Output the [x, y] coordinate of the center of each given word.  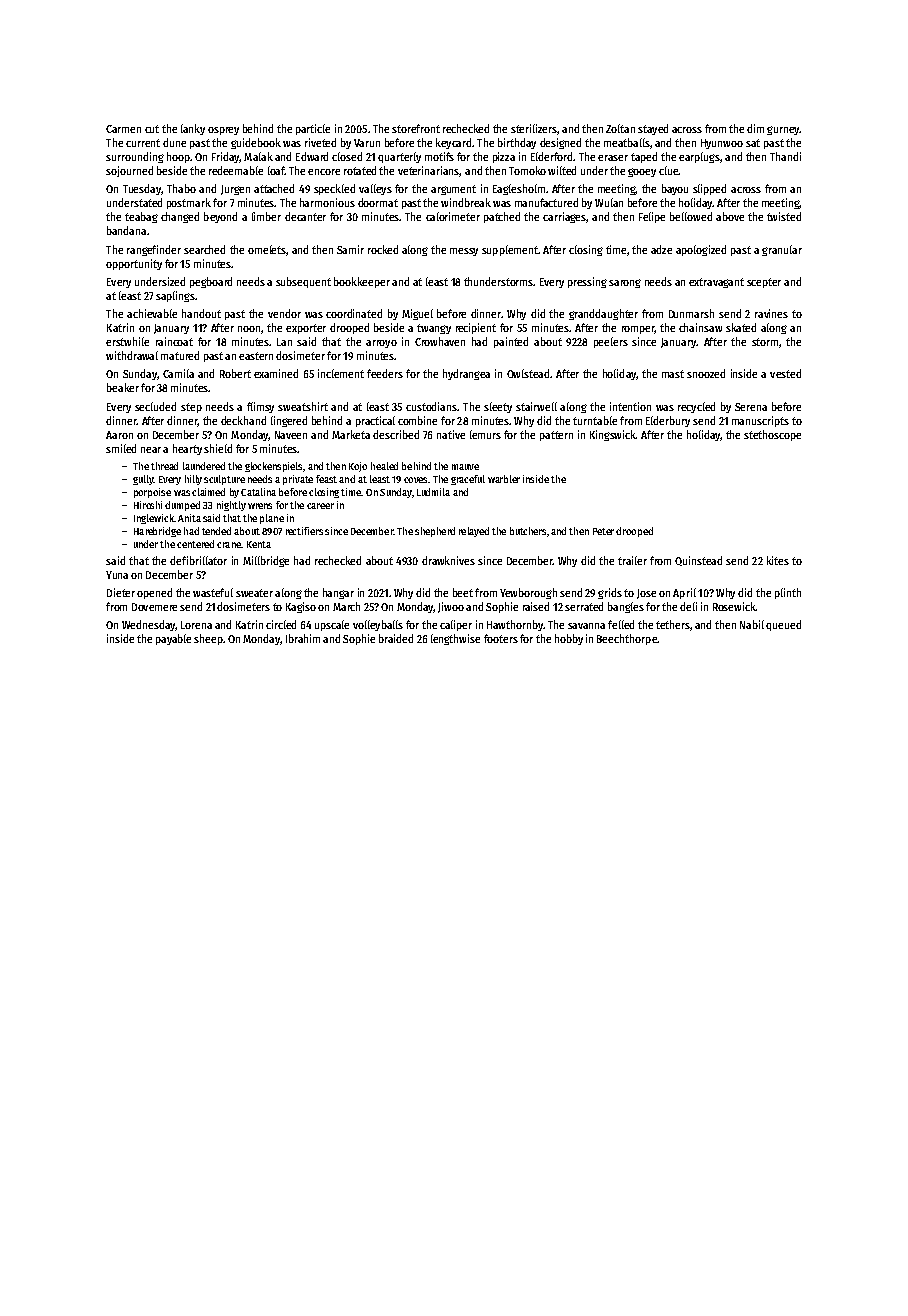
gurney [783, 130]
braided [396, 638]
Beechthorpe [627, 639]
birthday [517, 143]
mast [673, 374]
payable [173, 639]
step [191, 408]
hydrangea [466, 374]
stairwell [536, 406]
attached [274, 188]
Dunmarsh [691, 313]
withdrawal [132, 355]
